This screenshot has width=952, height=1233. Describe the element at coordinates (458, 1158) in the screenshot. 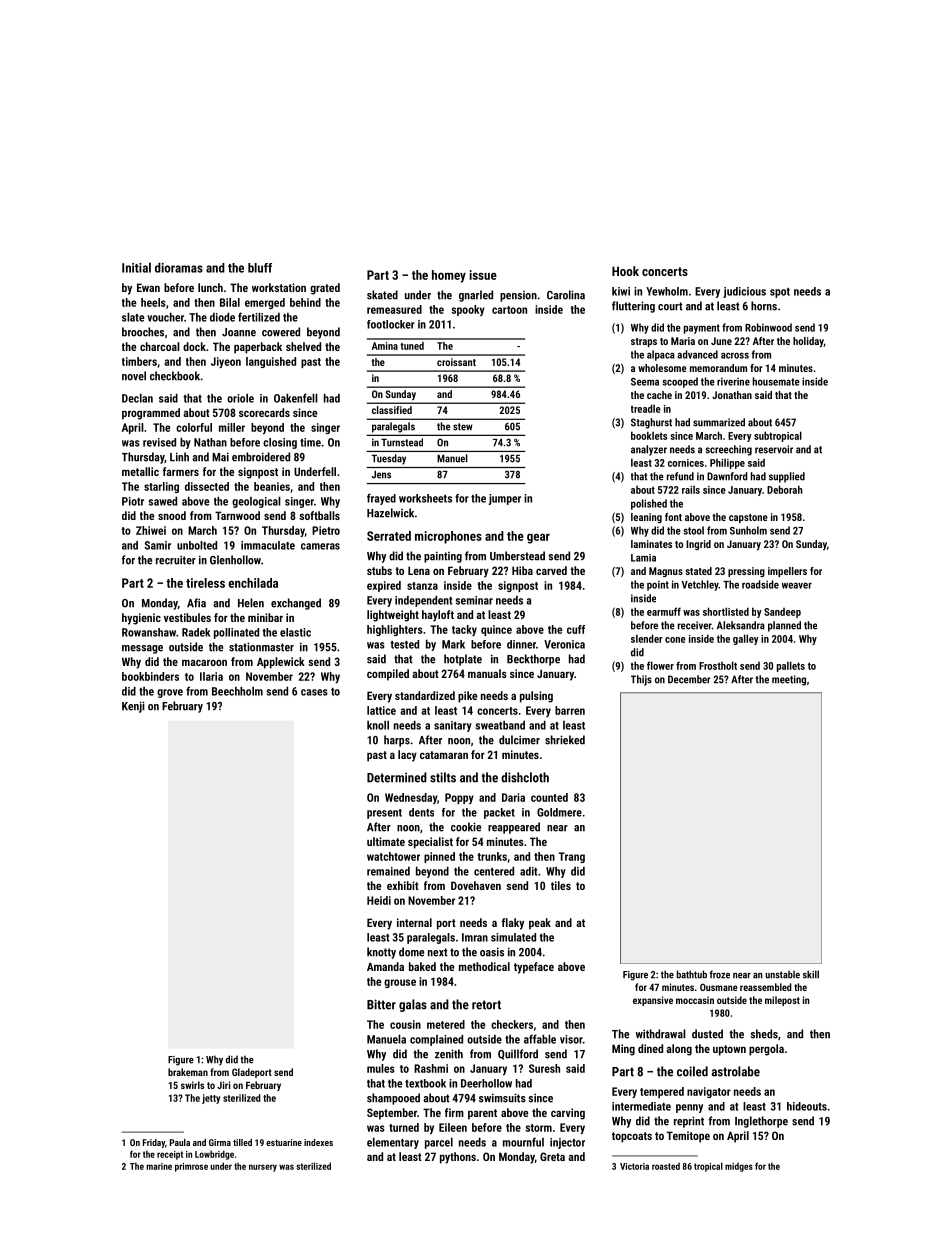

I see `pythons` at that location.
